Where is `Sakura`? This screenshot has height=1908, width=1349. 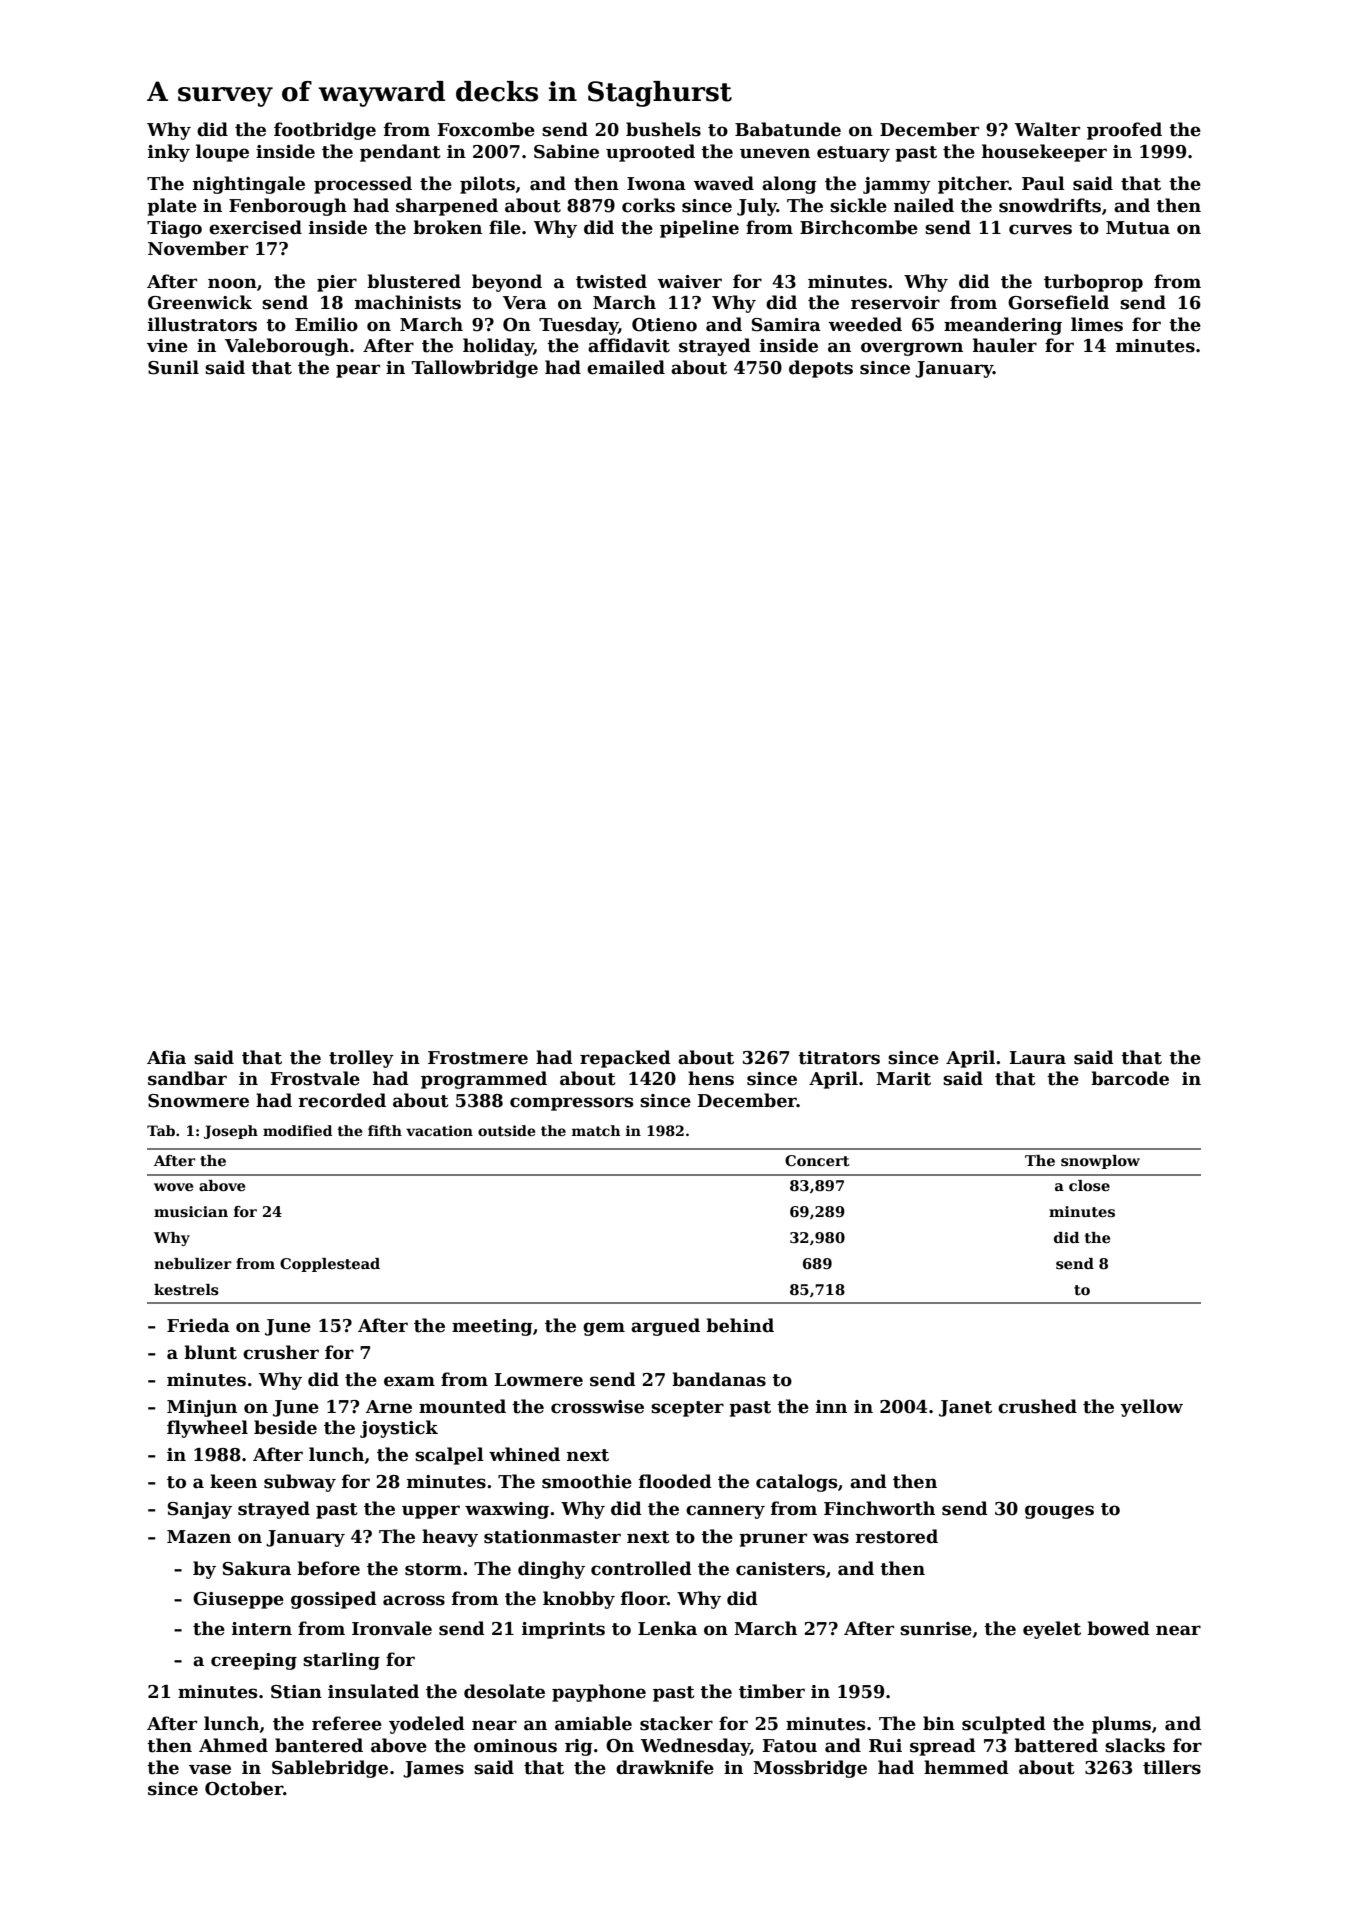
Sakura is located at coordinates (257, 1568).
